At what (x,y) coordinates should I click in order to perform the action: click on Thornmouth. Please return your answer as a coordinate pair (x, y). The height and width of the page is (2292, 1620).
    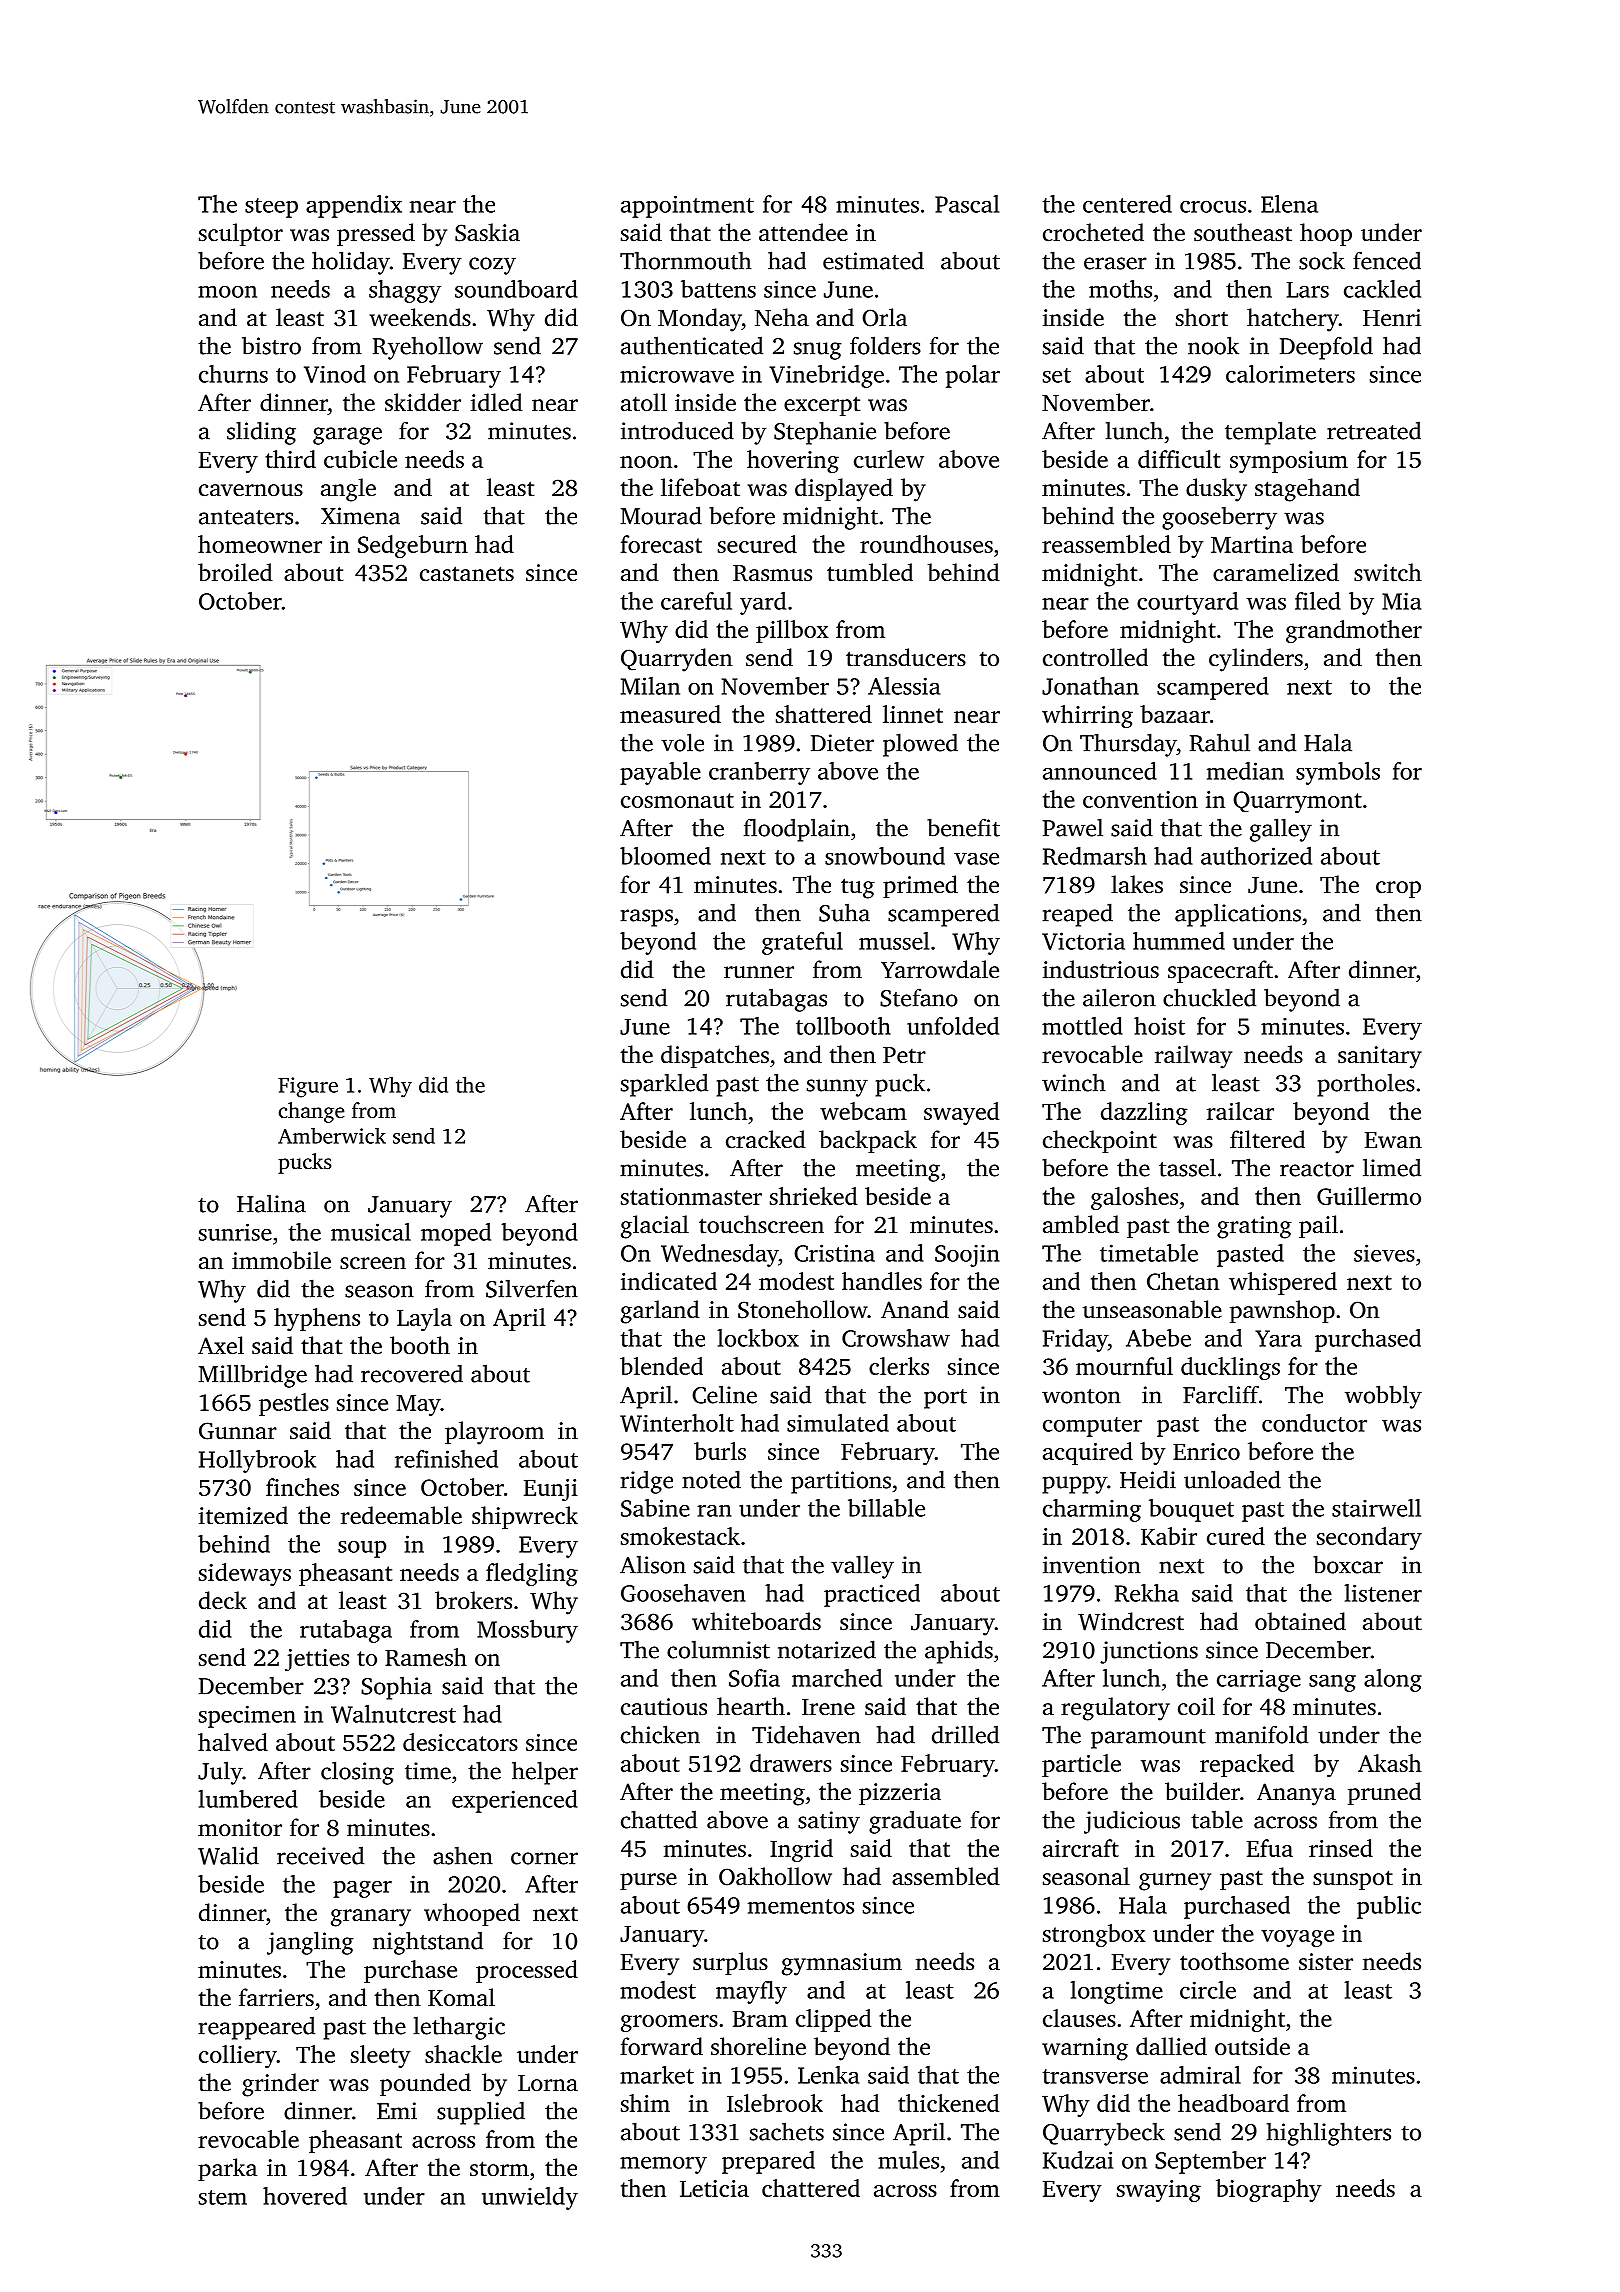
    Looking at the image, I should click on (686, 261).
